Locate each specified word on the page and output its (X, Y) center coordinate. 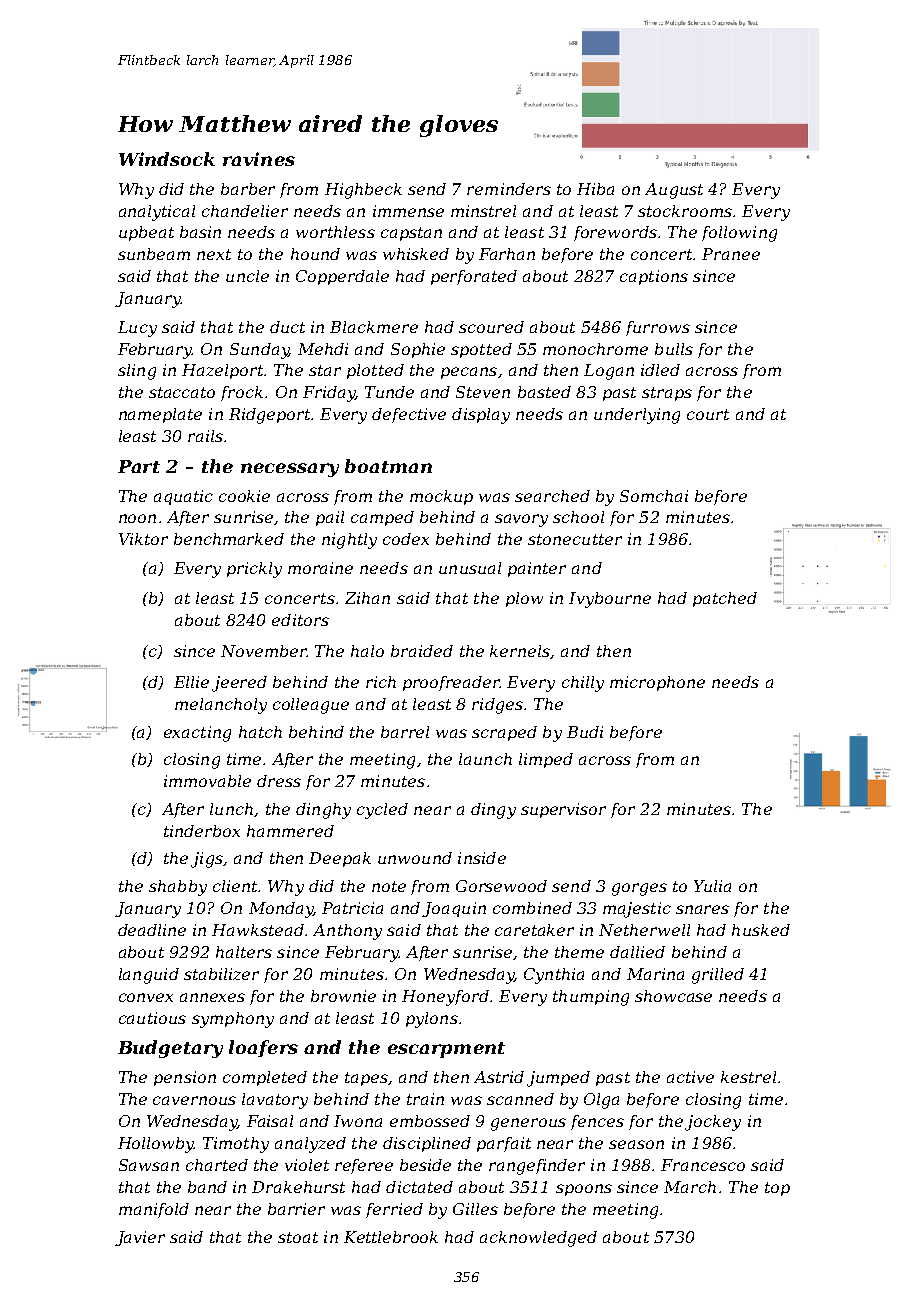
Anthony (347, 932)
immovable (207, 781)
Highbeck (363, 191)
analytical (157, 213)
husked (761, 930)
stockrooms (685, 211)
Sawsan (149, 1165)
